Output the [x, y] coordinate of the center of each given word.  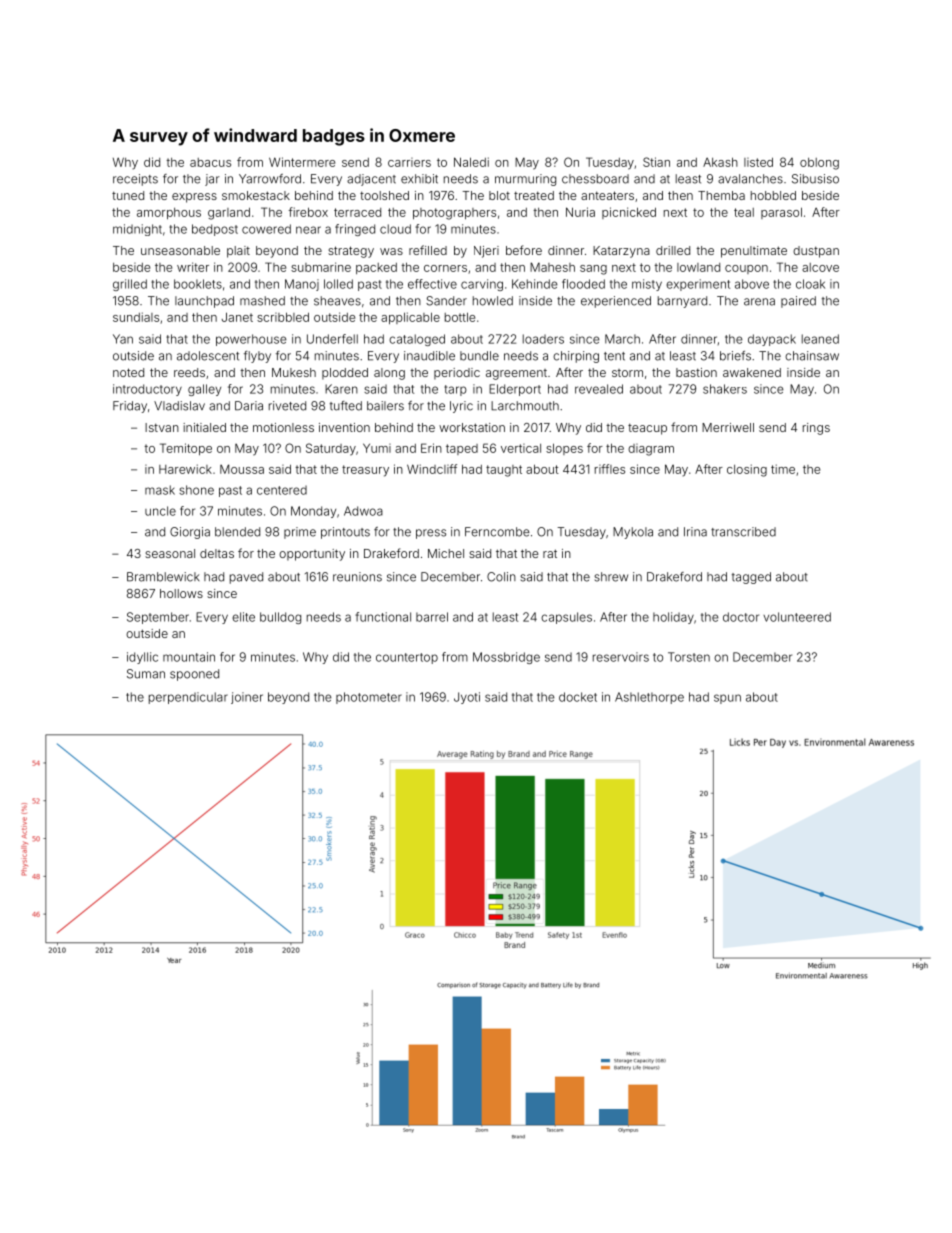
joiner [247, 698]
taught [504, 471]
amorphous [169, 213]
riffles [610, 469]
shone [196, 490]
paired [798, 302]
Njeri [486, 252]
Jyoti [467, 698]
